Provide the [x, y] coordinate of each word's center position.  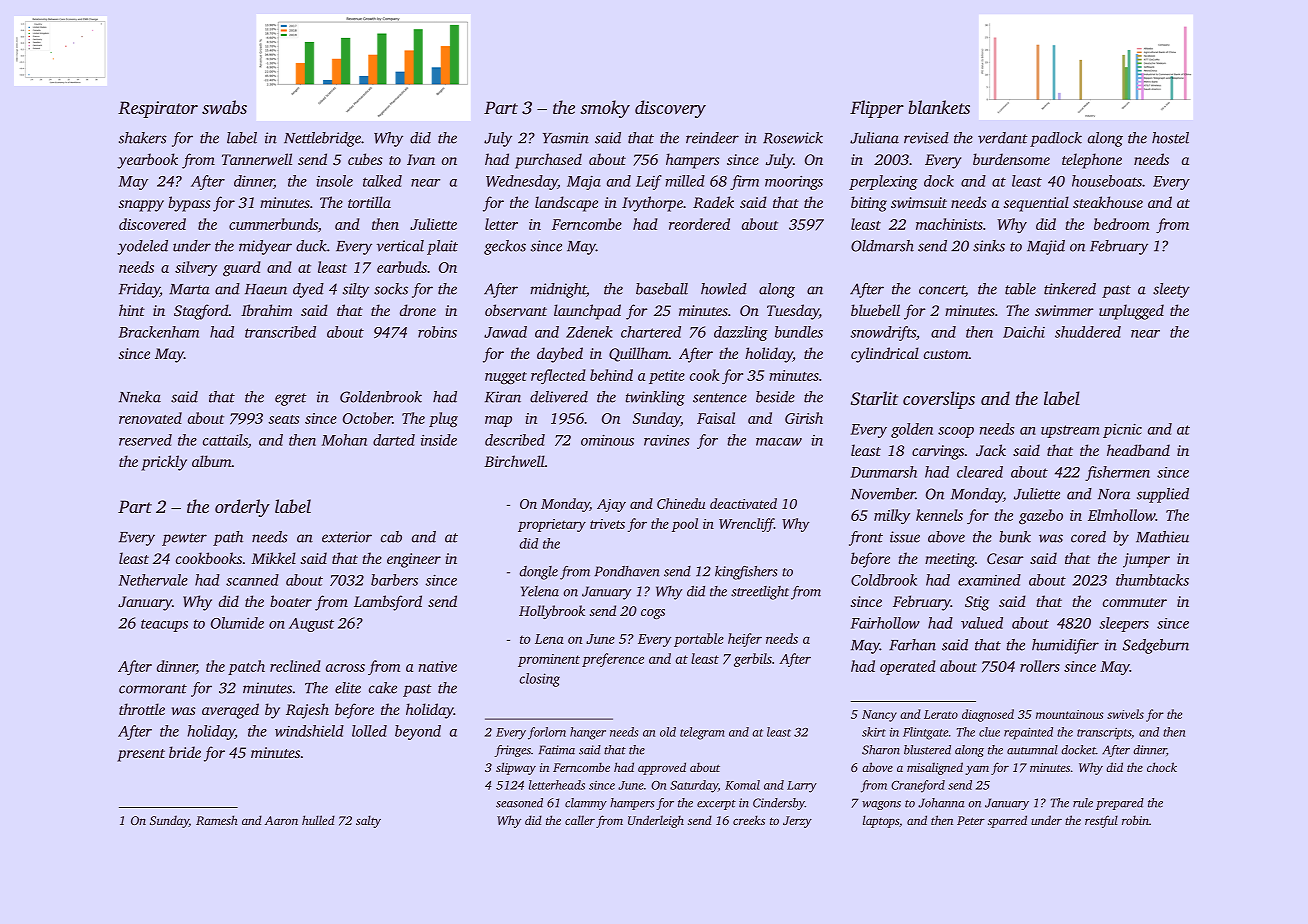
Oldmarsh [882, 246]
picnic [1122, 430]
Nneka [140, 397]
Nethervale [153, 580]
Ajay [611, 505]
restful [1101, 821]
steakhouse [1108, 202]
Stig [977, 603]
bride [185, 752]
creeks [749, 820]
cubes [365, 159]
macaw [779, 442]
